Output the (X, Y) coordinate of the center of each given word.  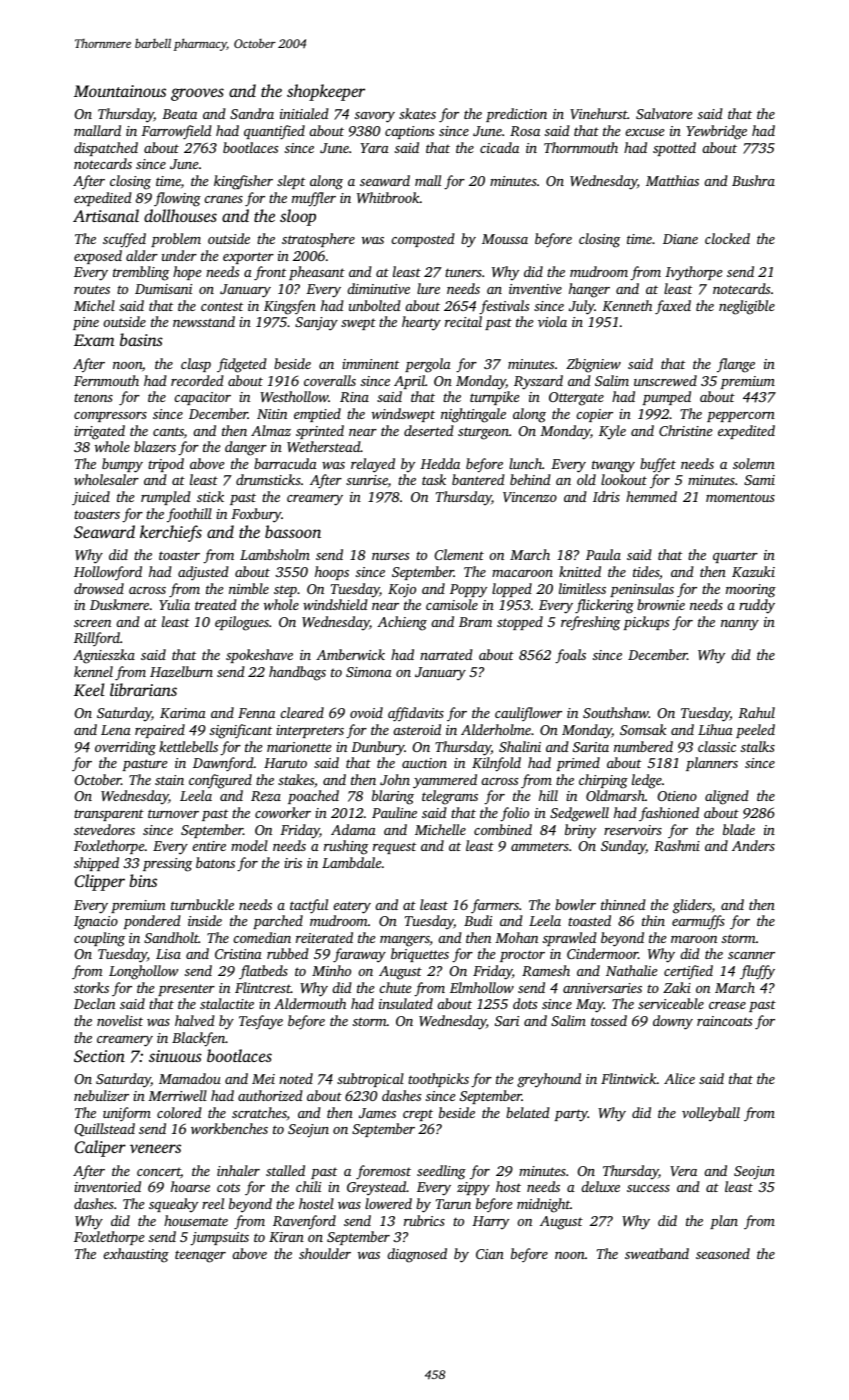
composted (423, 240)
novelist (120, 1020)
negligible (747, 307)
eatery (352, 907)
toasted (589, 920)
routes (92, 289)
